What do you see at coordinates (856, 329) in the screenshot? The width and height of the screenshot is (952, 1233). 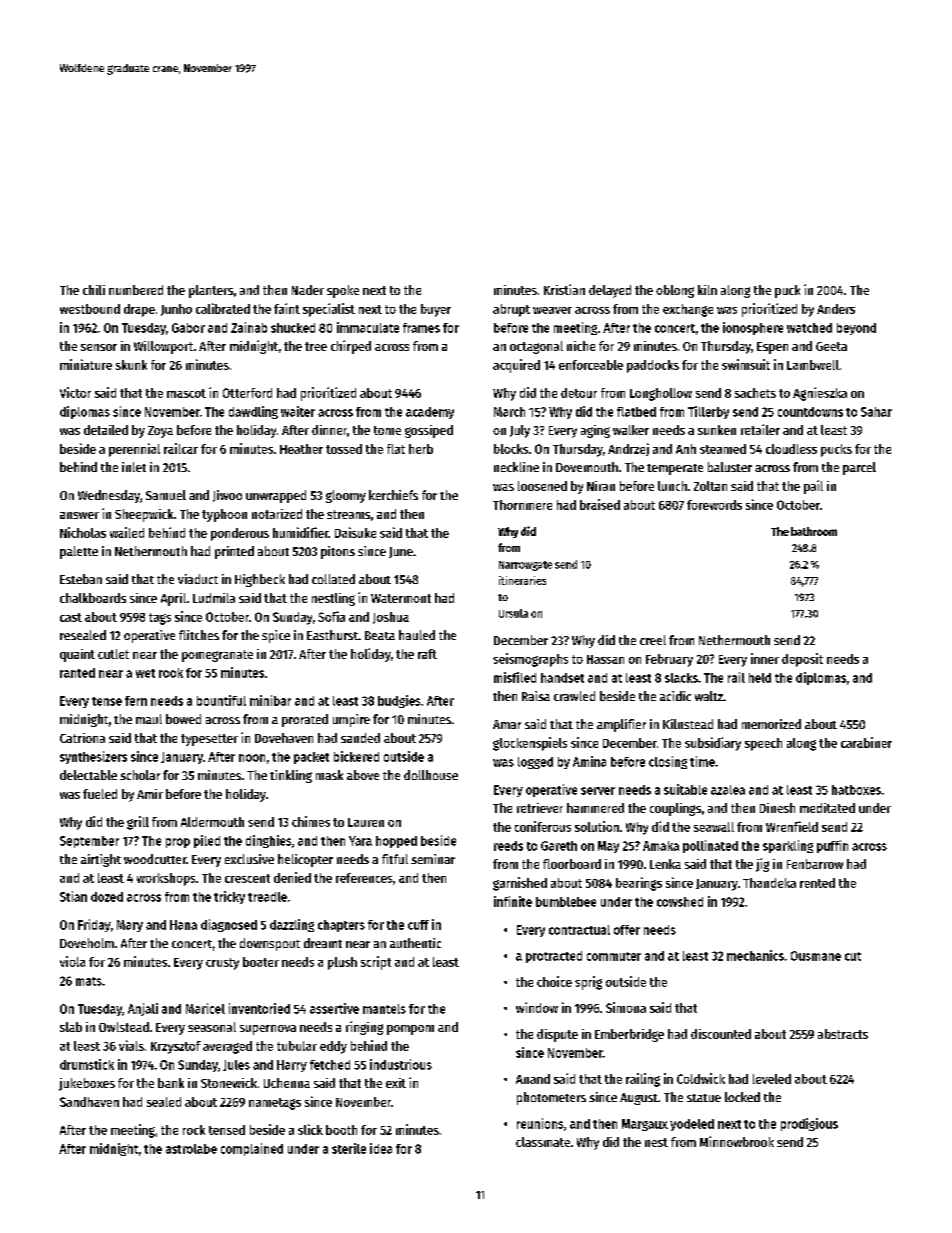 I see `beyond` at bounding box center [856, 329].
